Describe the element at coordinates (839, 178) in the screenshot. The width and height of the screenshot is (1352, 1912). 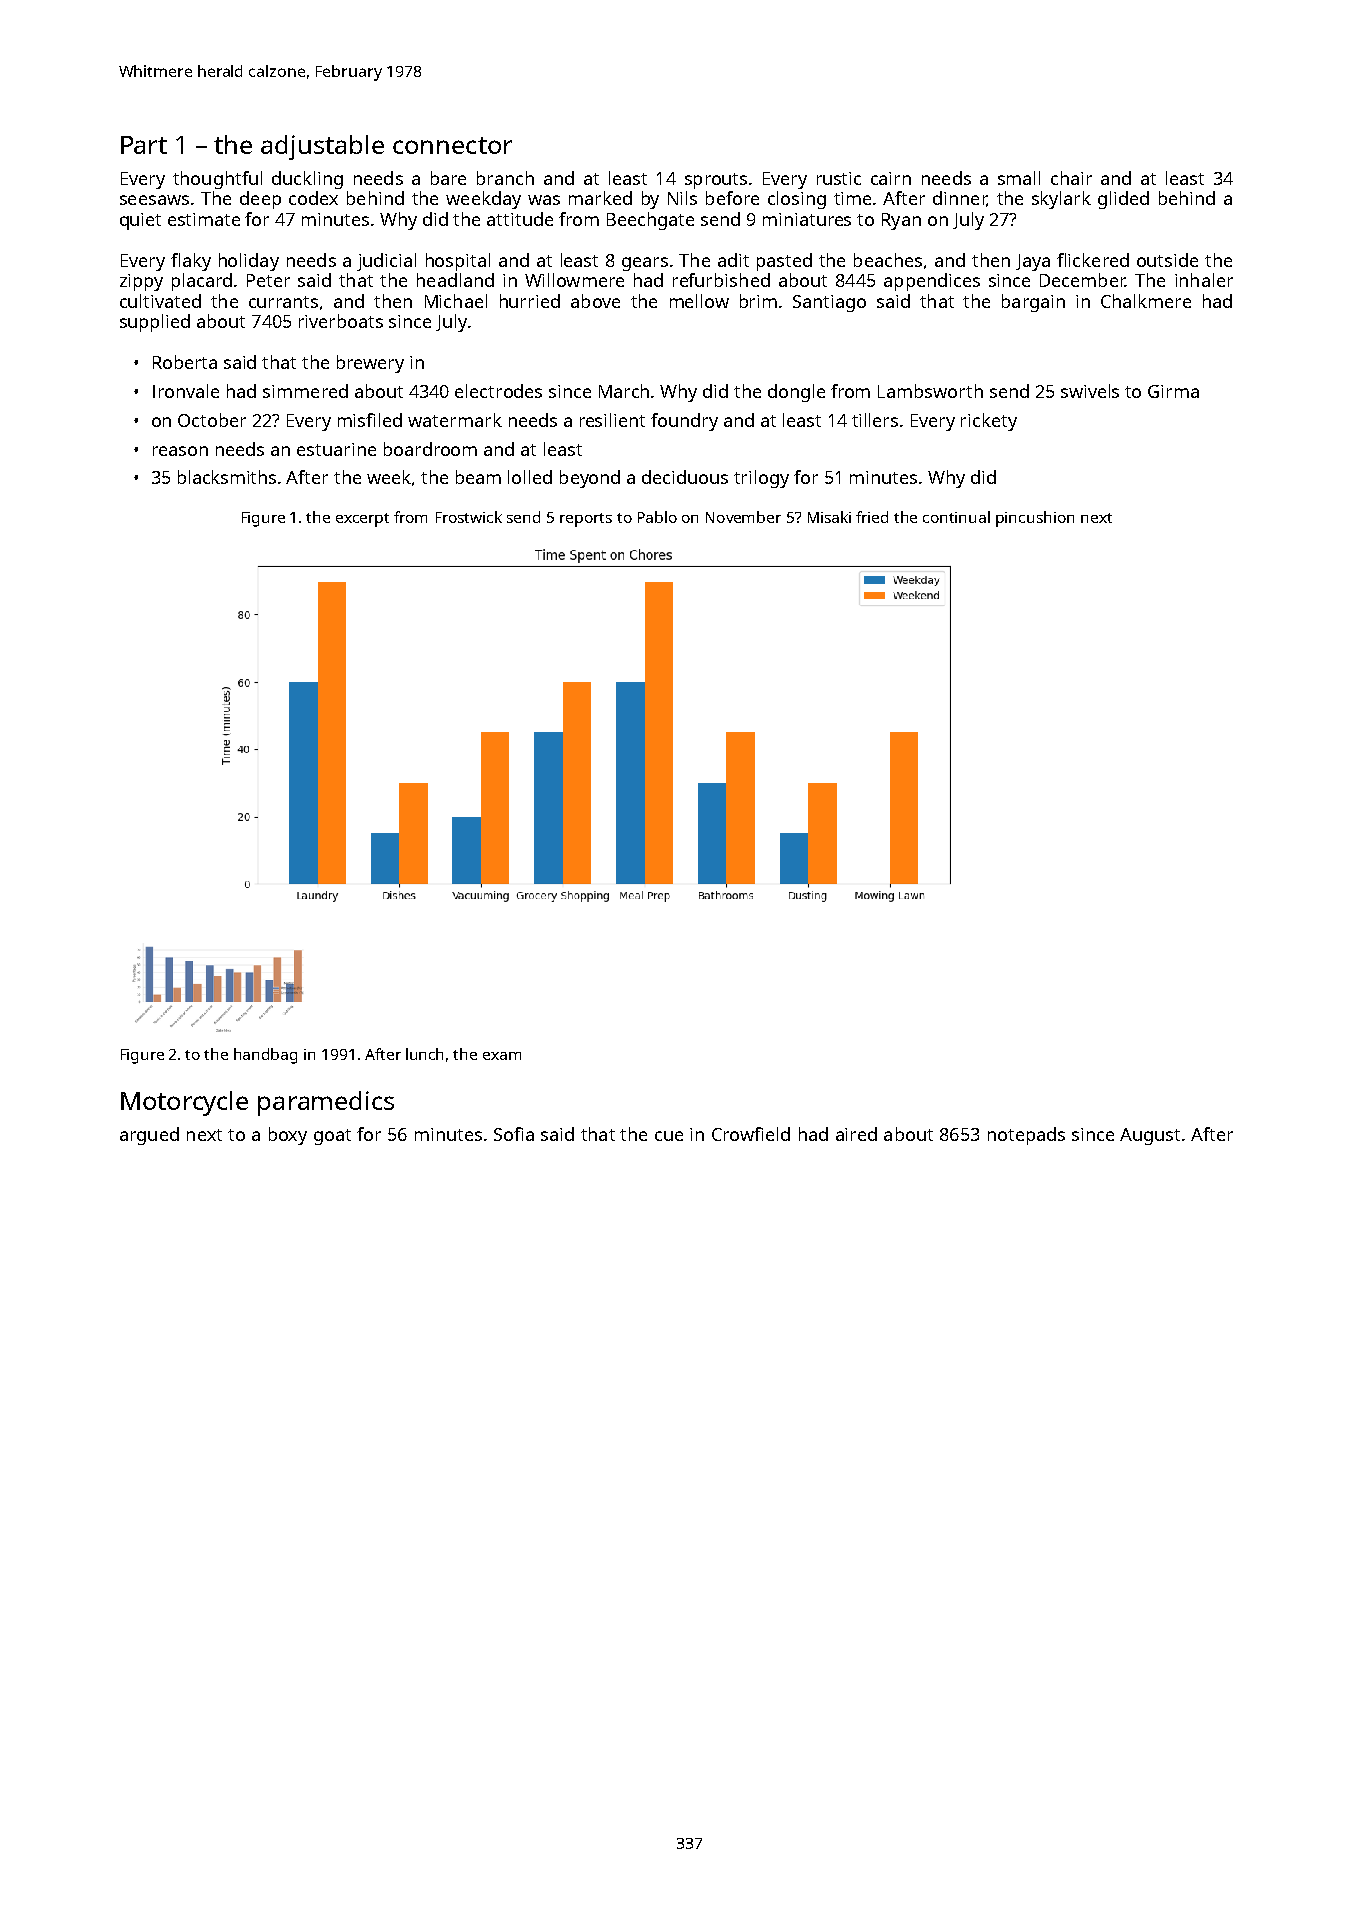
I see `rustic` at that location.
